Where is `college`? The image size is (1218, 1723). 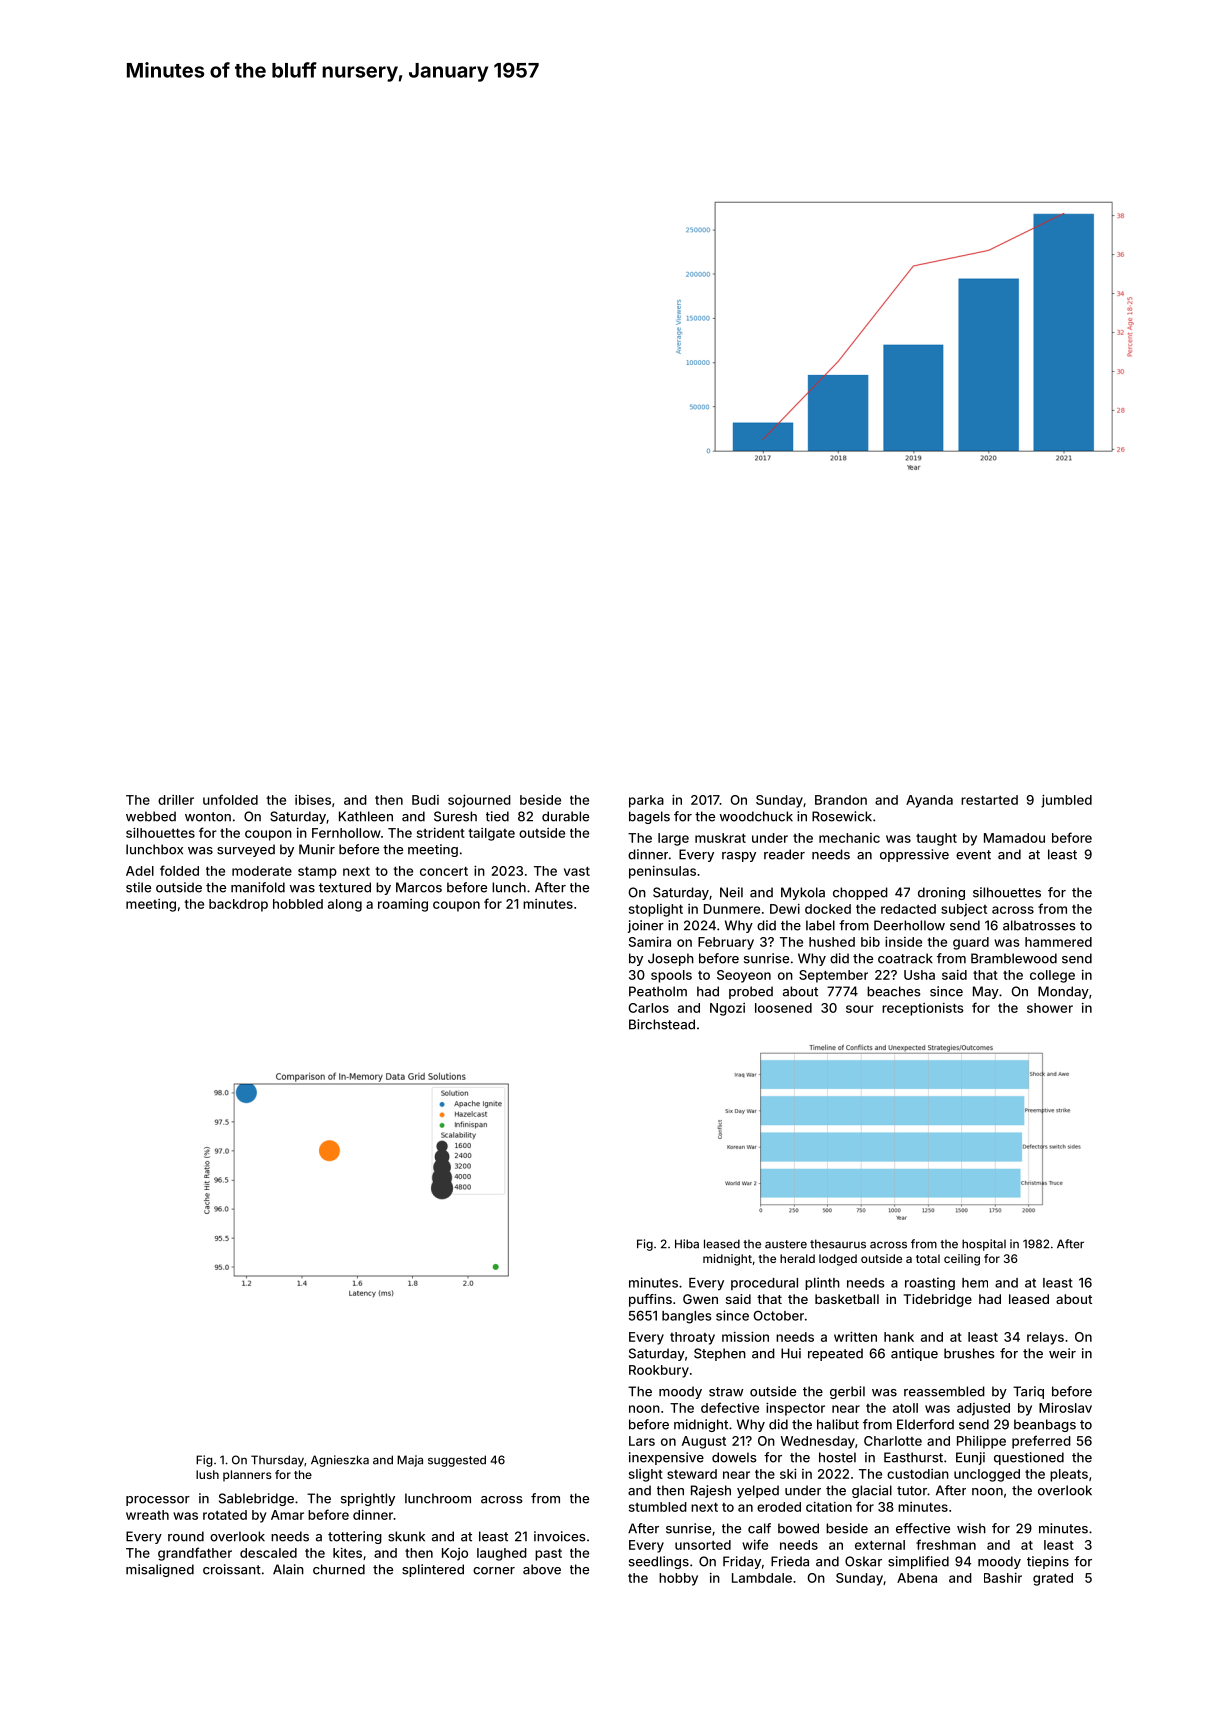
college is located at coordinates (1052, 976).
